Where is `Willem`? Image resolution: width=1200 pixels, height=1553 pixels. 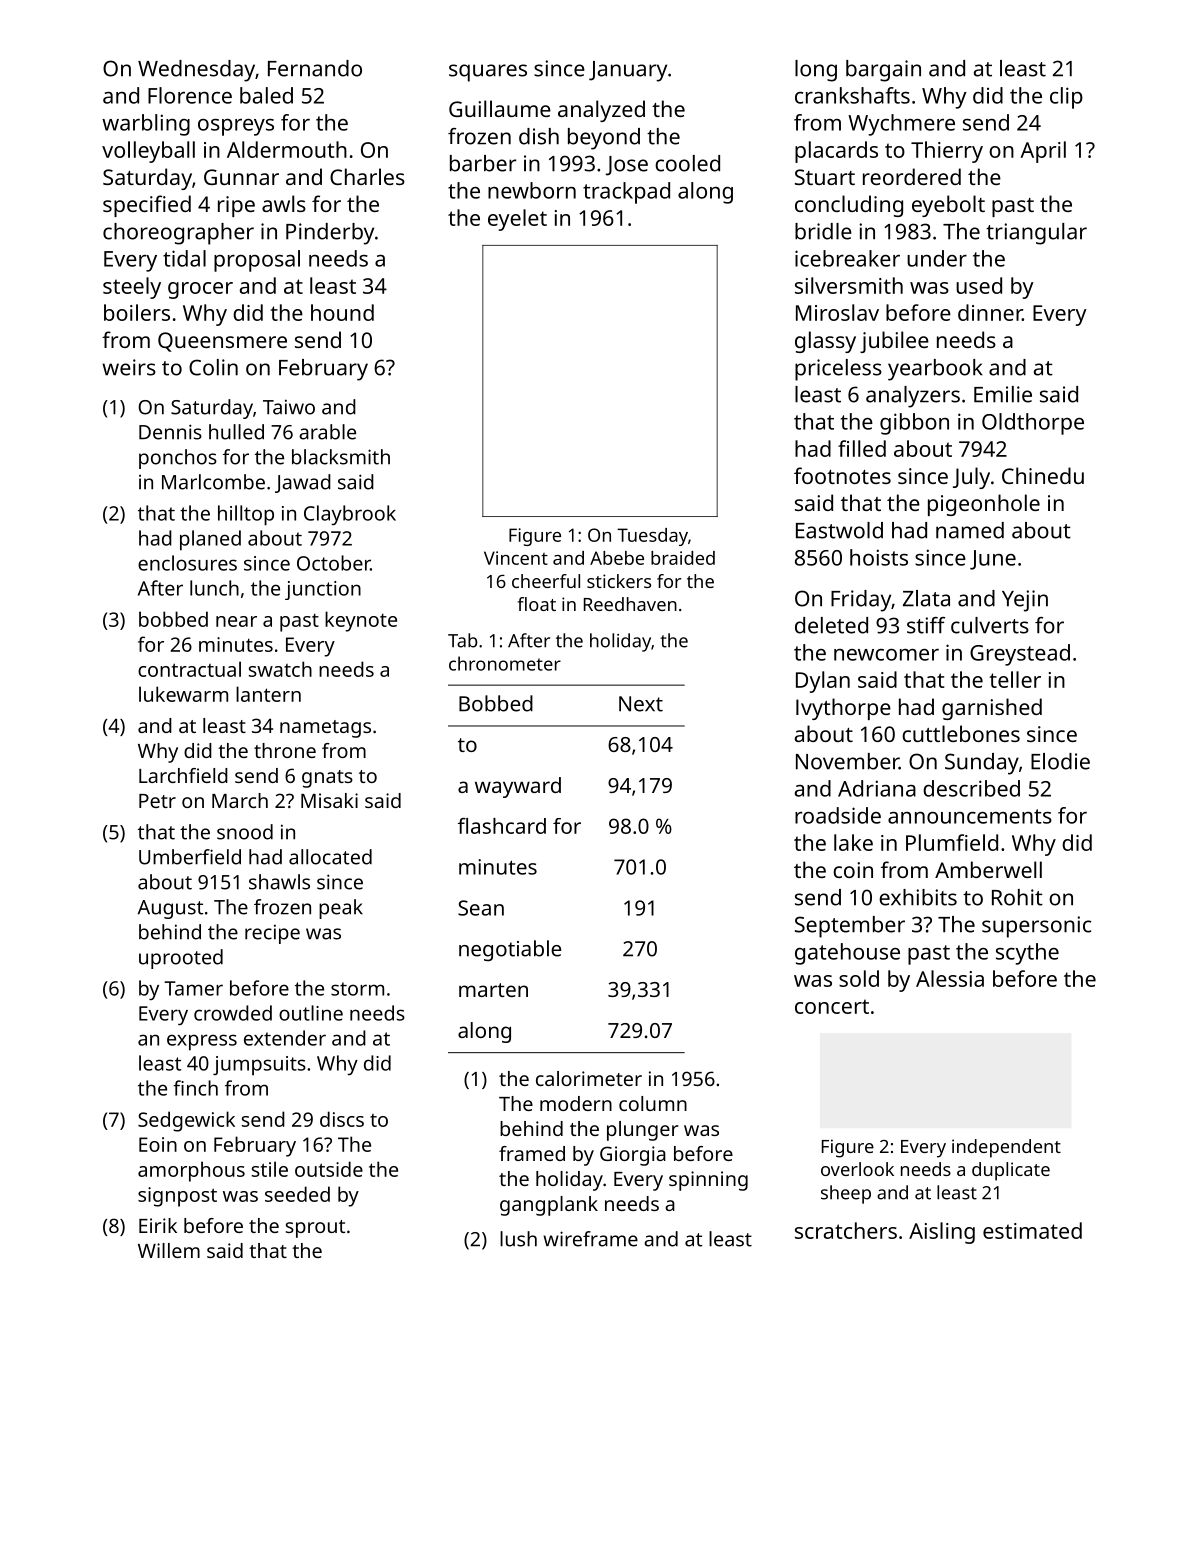
Willem is located at coordinates (169, 1250).
